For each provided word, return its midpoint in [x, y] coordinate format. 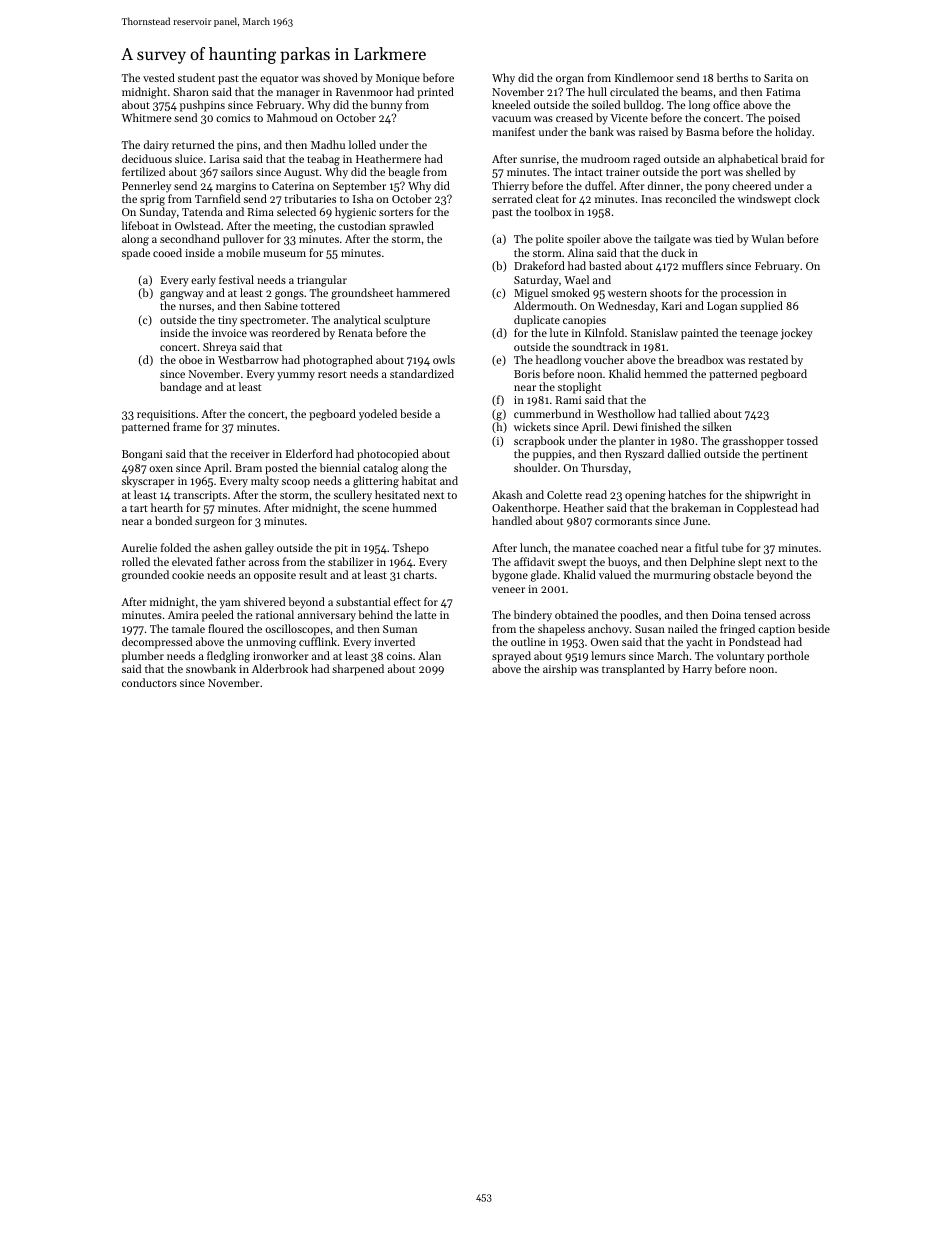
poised [784, 119]
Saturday [536, 281]
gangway [181, 295]
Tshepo [411, 549]
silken [717, 426]
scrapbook [539, 442]
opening [645, 496]
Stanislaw [654, 332]
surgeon [215, 523]
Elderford [309, 453]
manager [298, 94]
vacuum [511, 119]
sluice [189, 158]
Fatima [783, 92]
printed [435, 93]
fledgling [228, 657]
